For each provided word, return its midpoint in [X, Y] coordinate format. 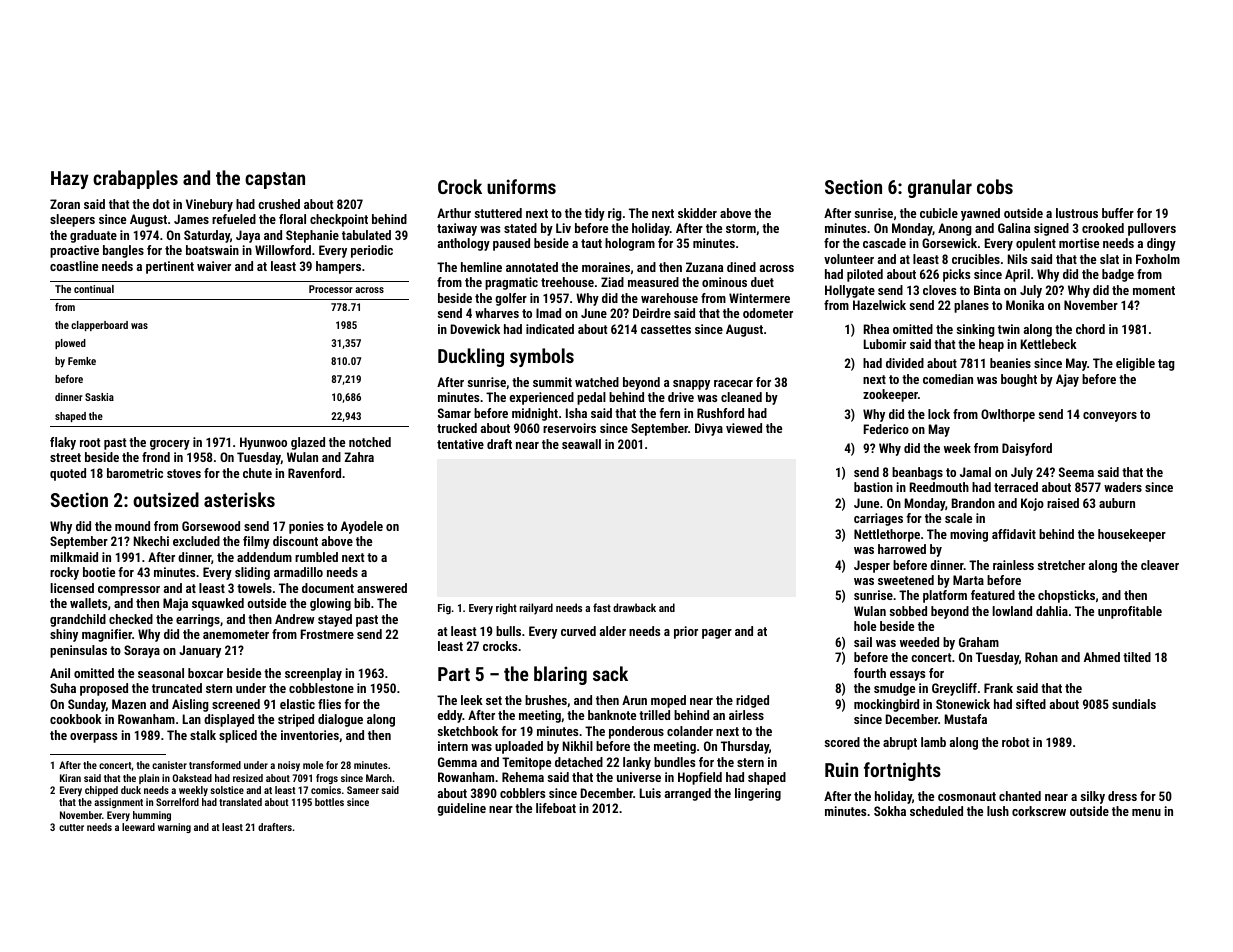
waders [1123, 487]
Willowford [283, 250]
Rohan [1041, 657]
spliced [238, 736]
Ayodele [362, 527]
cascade [884, 243]
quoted [68, 474]
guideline [461, 809]
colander [690, 731]
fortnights [902, 771]
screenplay [313, 674]
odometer [768, 313]
